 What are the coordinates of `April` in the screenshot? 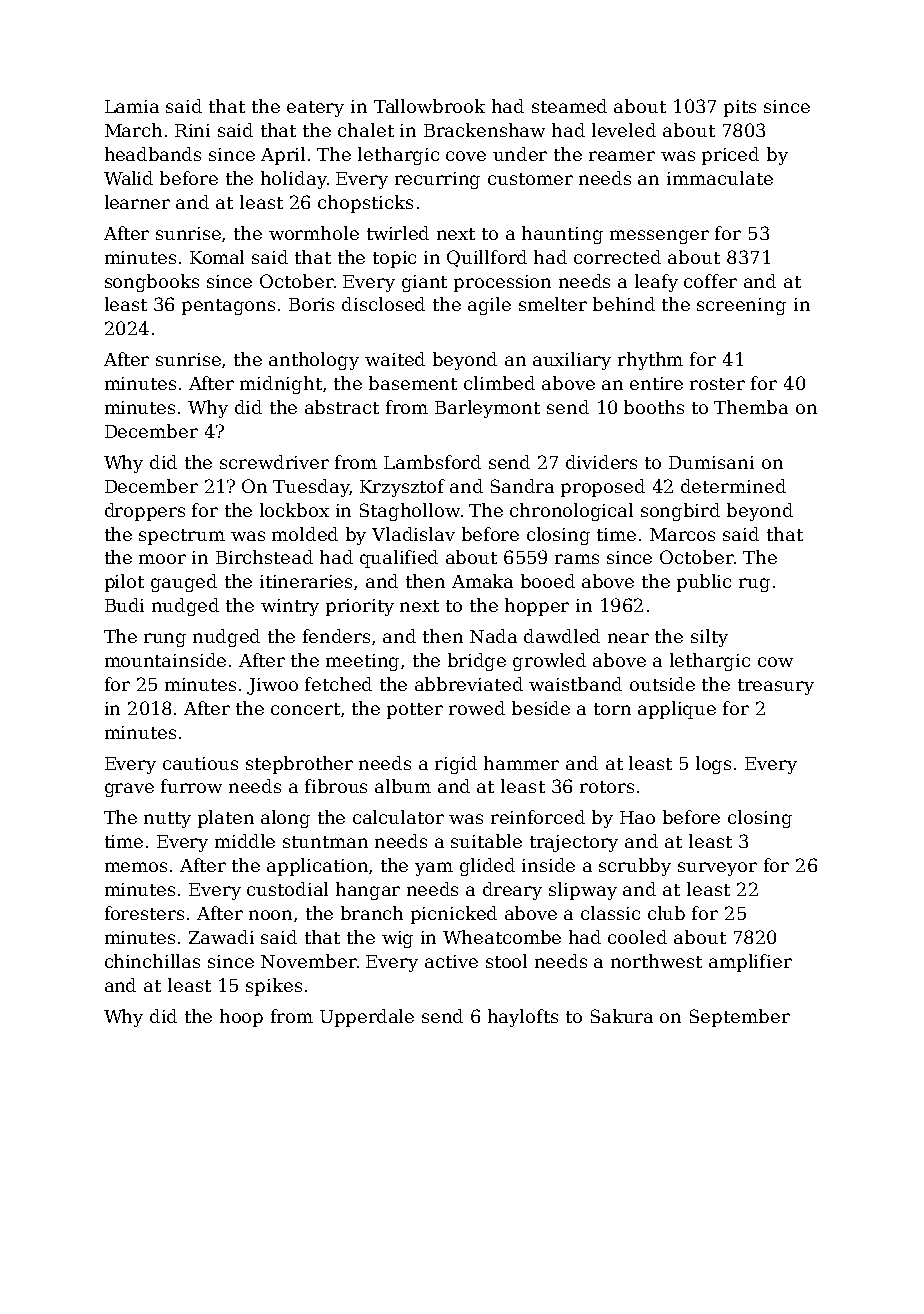 It's located at (283, 156).
